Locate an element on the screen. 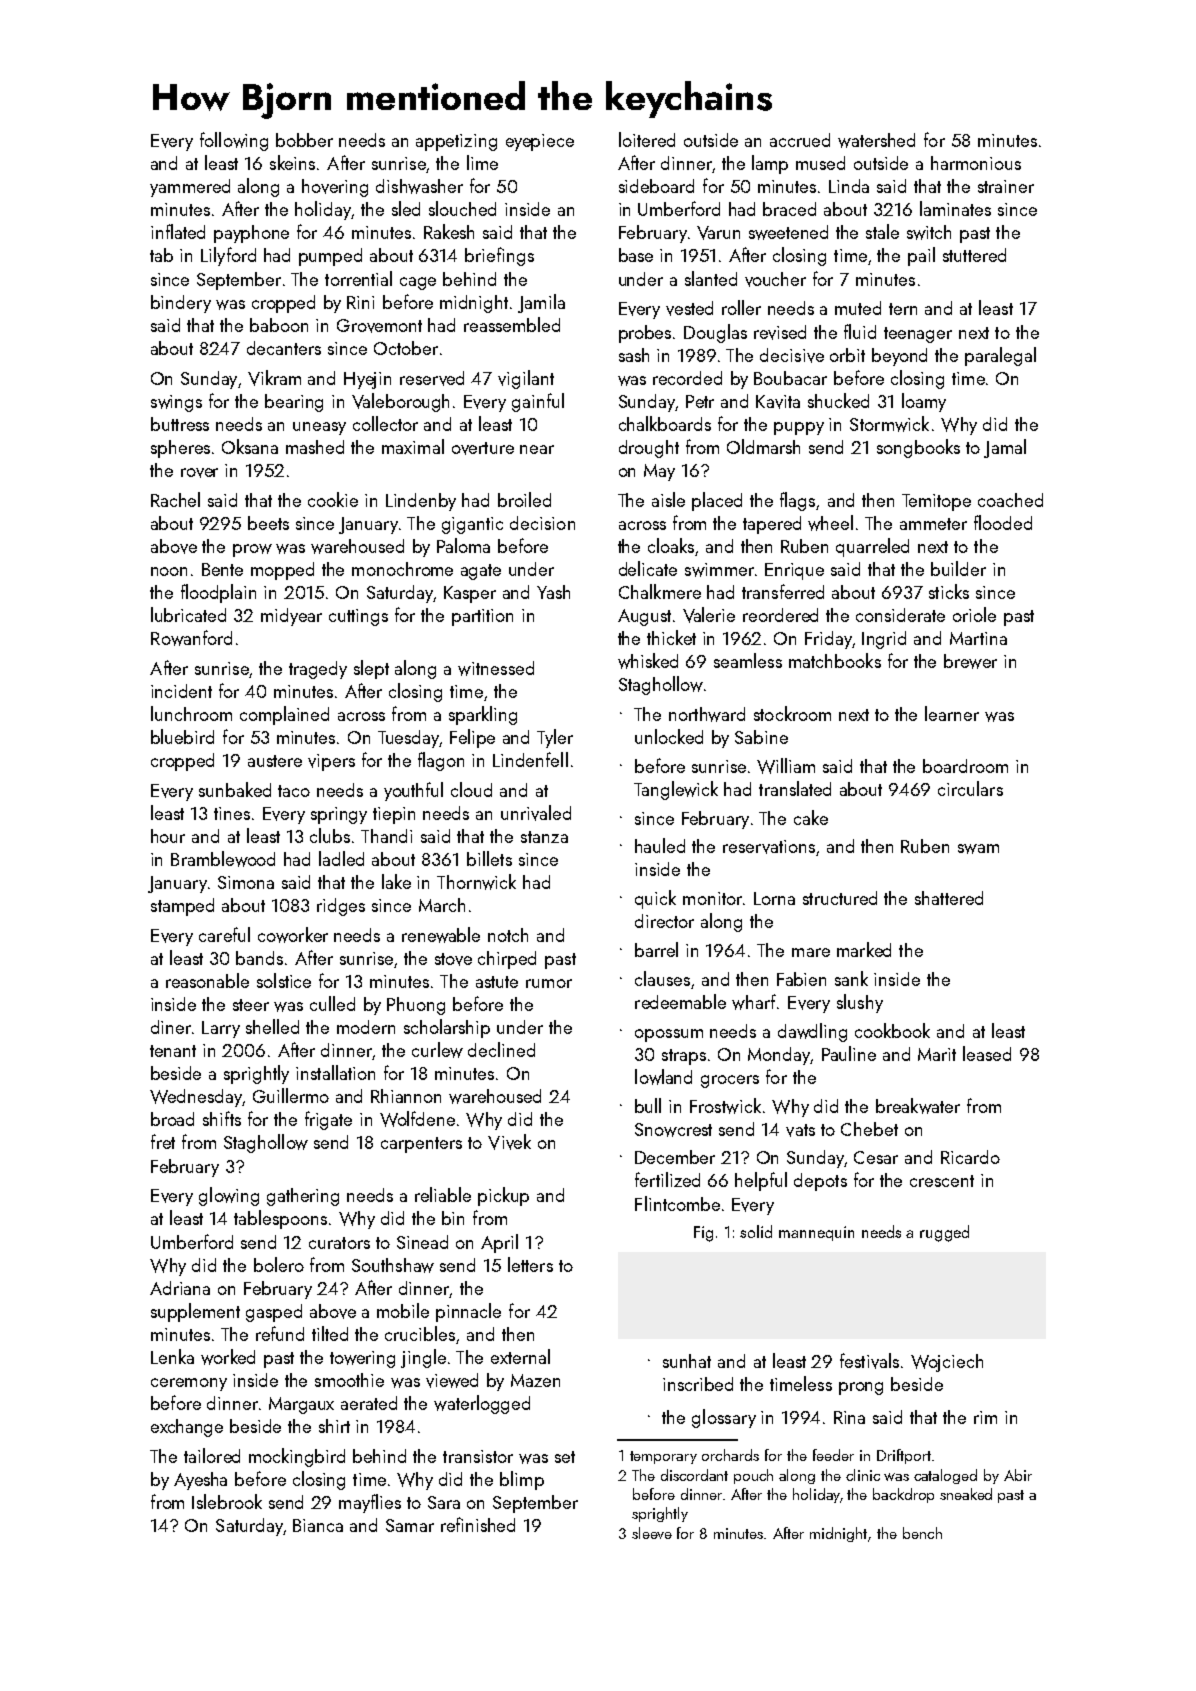 The height and width of the screenshot is (1691, 1196). loitered is located at coordinates (647, 139).
